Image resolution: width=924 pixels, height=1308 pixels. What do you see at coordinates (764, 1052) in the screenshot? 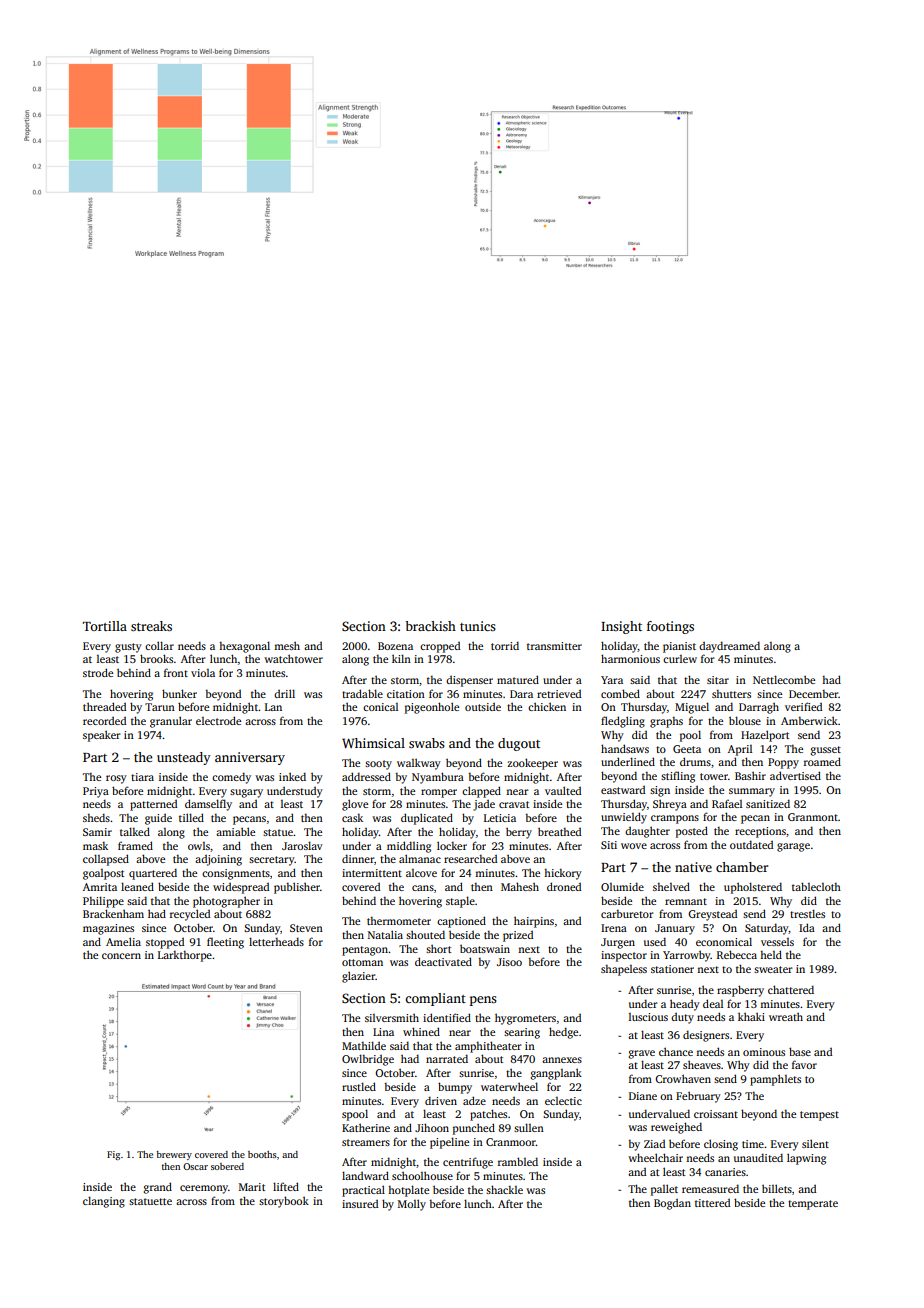
I see `ominous` at bounding box center [764, 1052].
